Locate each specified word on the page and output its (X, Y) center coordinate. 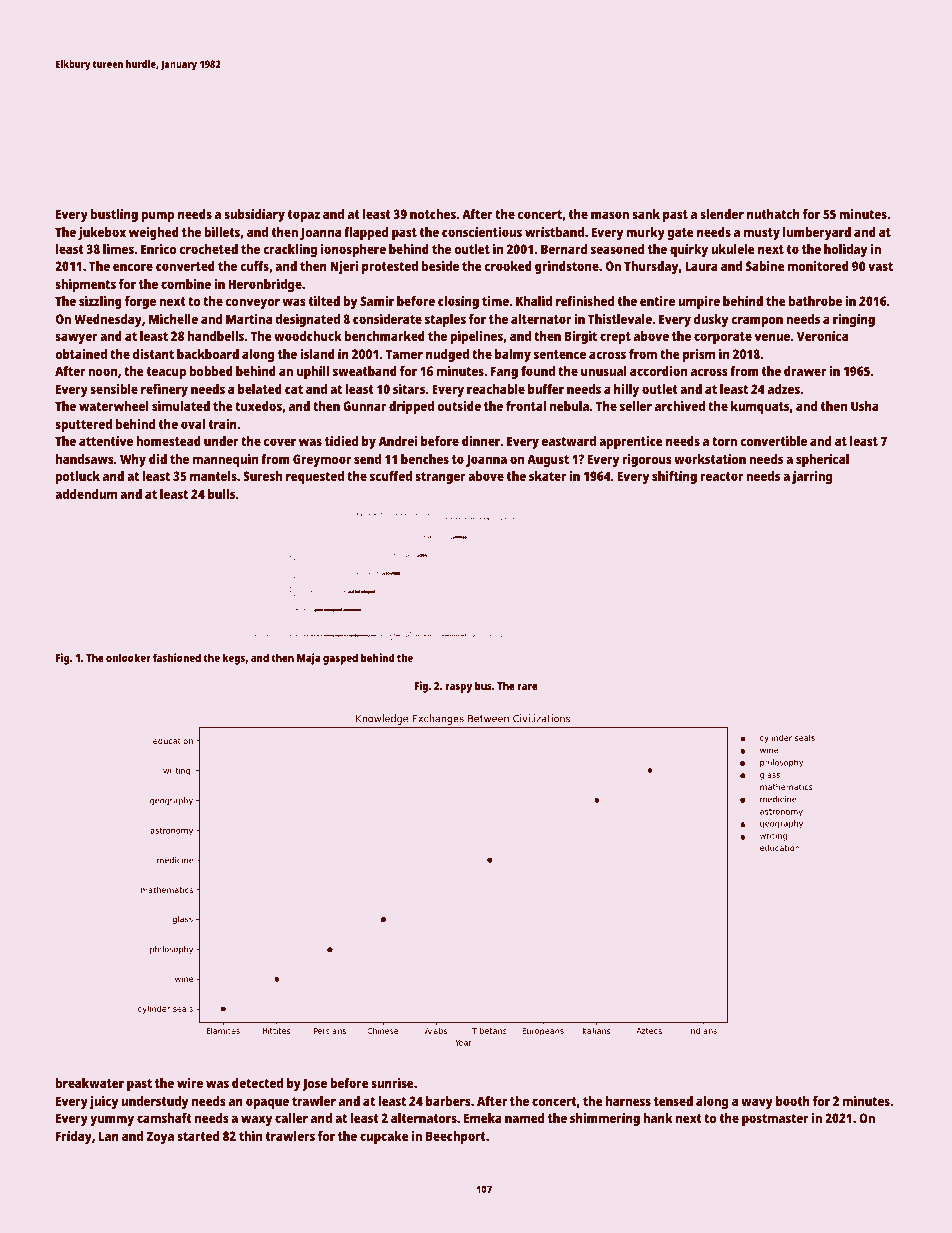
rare (527, 687)
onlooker (128, 657)
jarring (812, 477)
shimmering (605, 1119)
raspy (458, 688)
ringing (854, 320)
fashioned (177, 657)
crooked (508, 266)
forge (140, 302)
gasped (340, 659)
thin (250, 1136)
